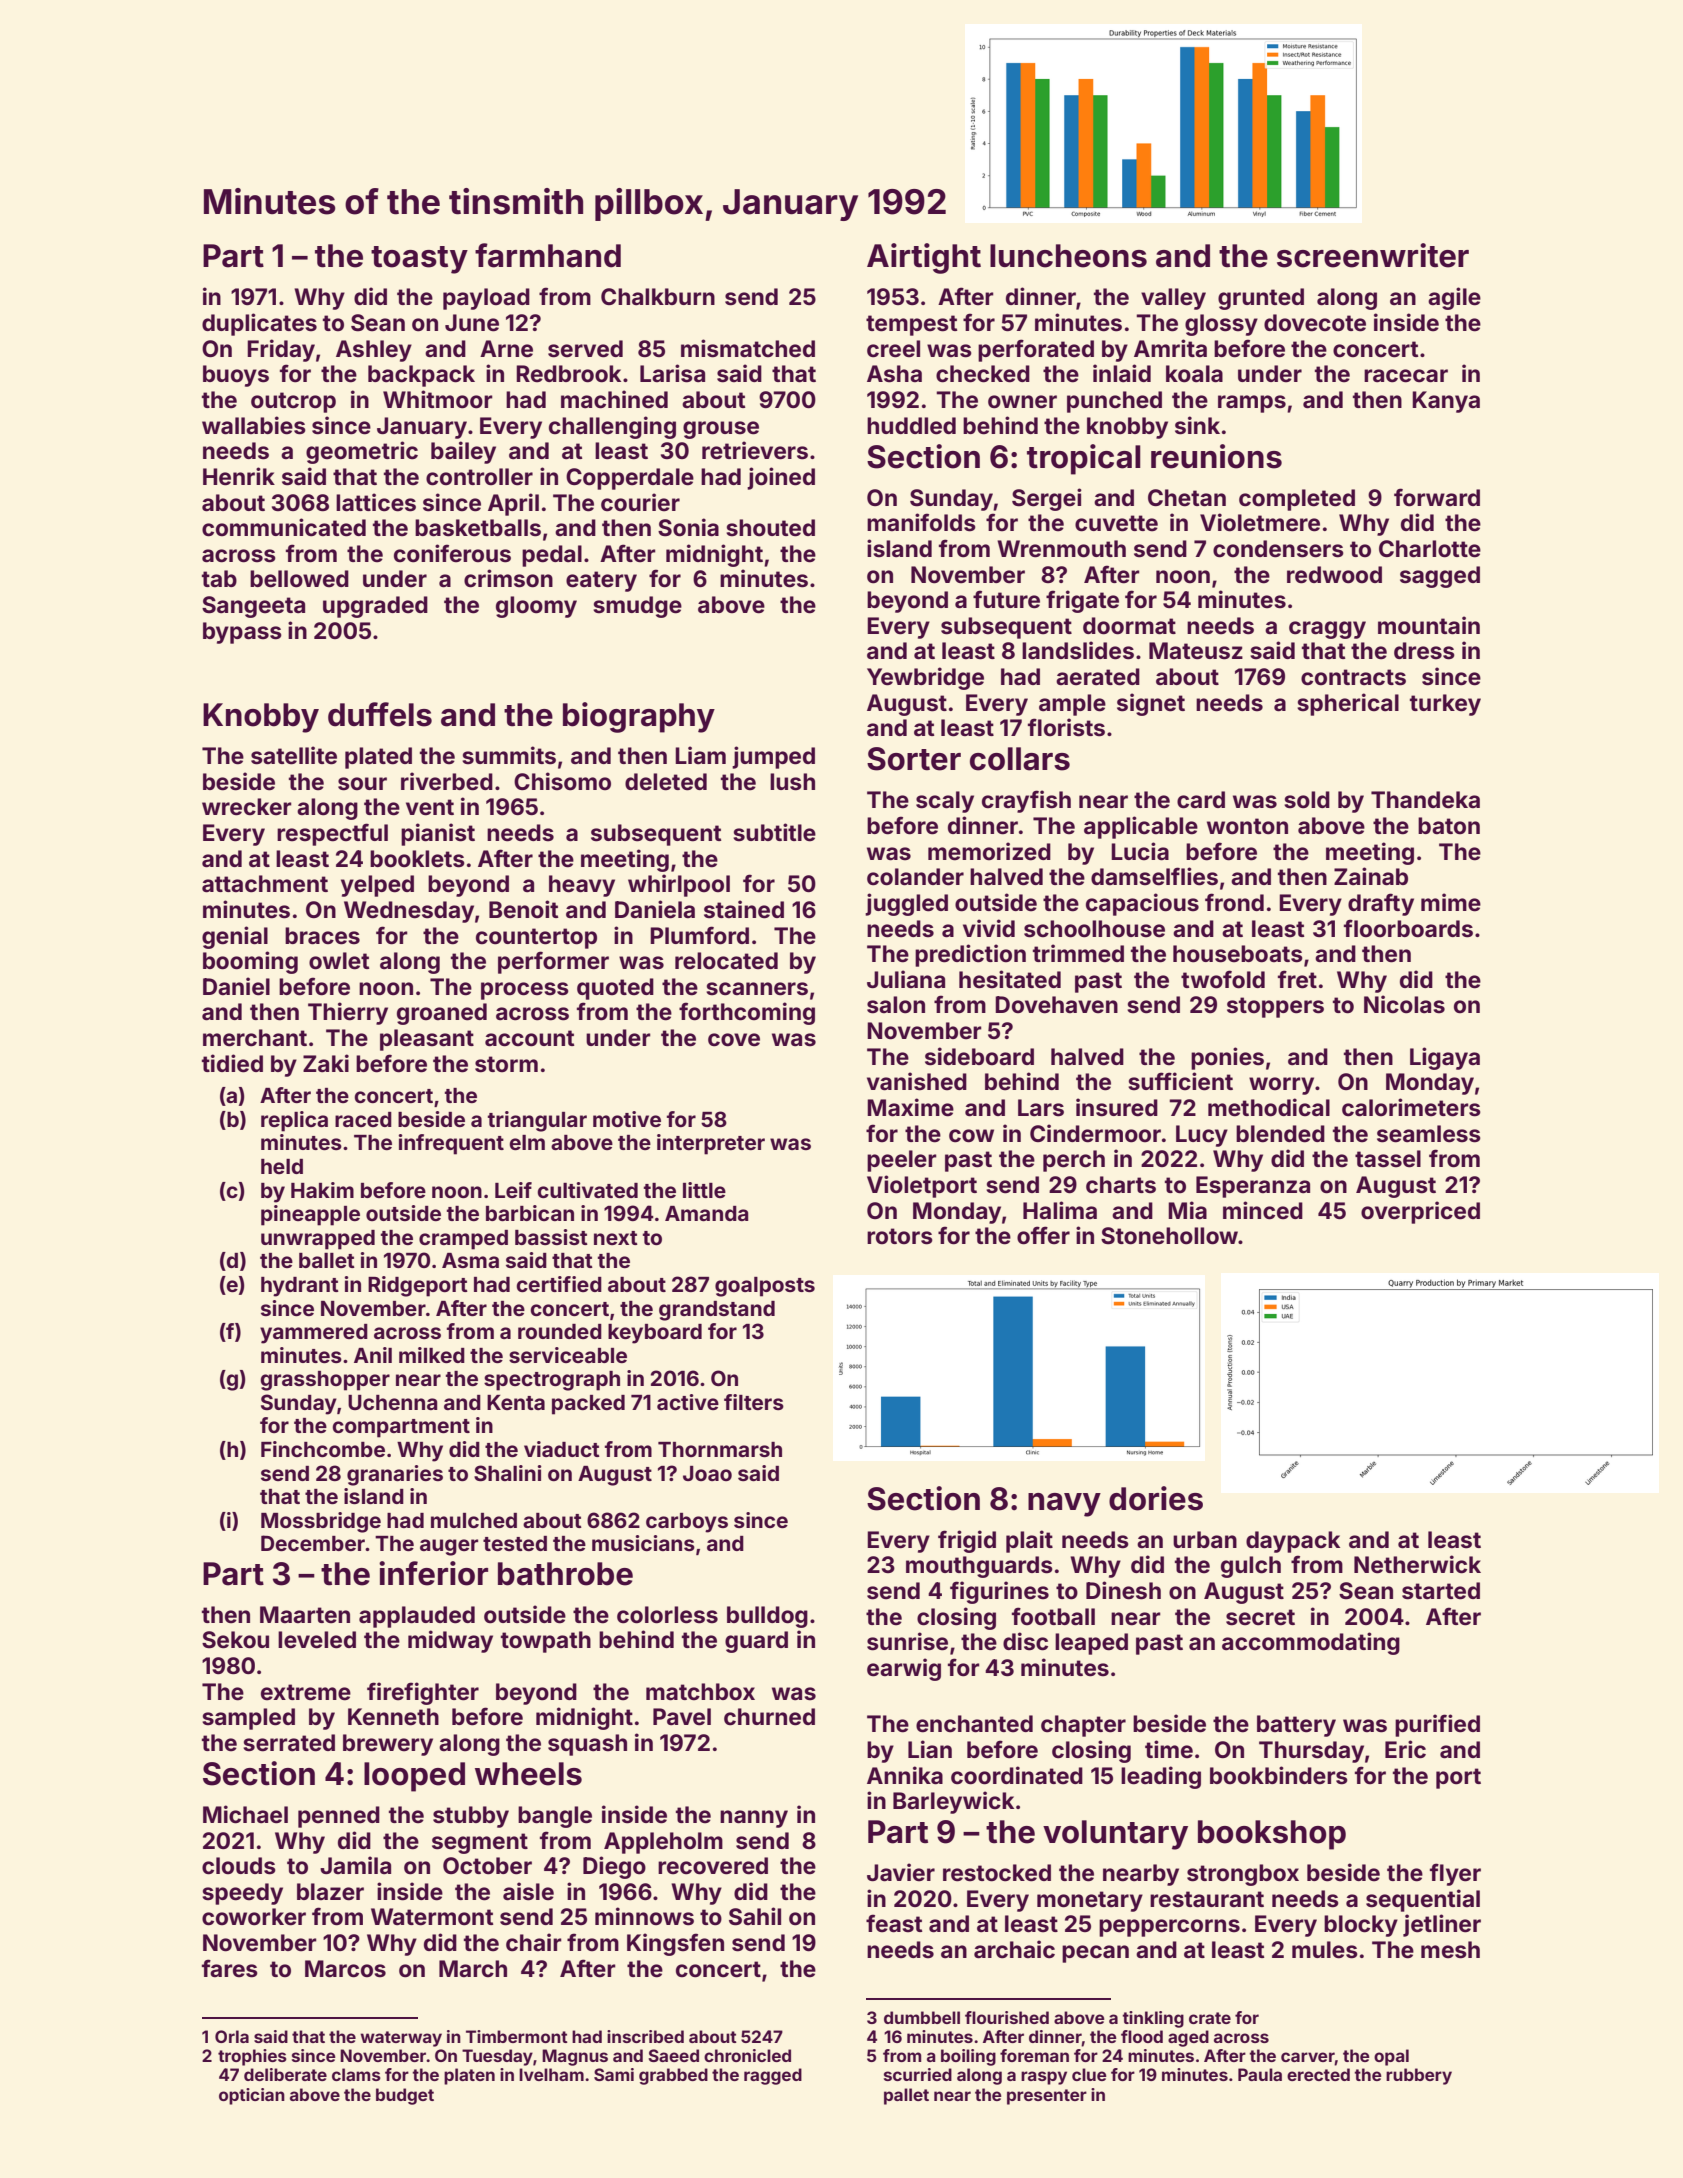 The height and width of the image is (2178, 1683). What do you see at coordinates (1025, 1641) in the image?
I see `disc` at bounding box center [1025, 1641].
